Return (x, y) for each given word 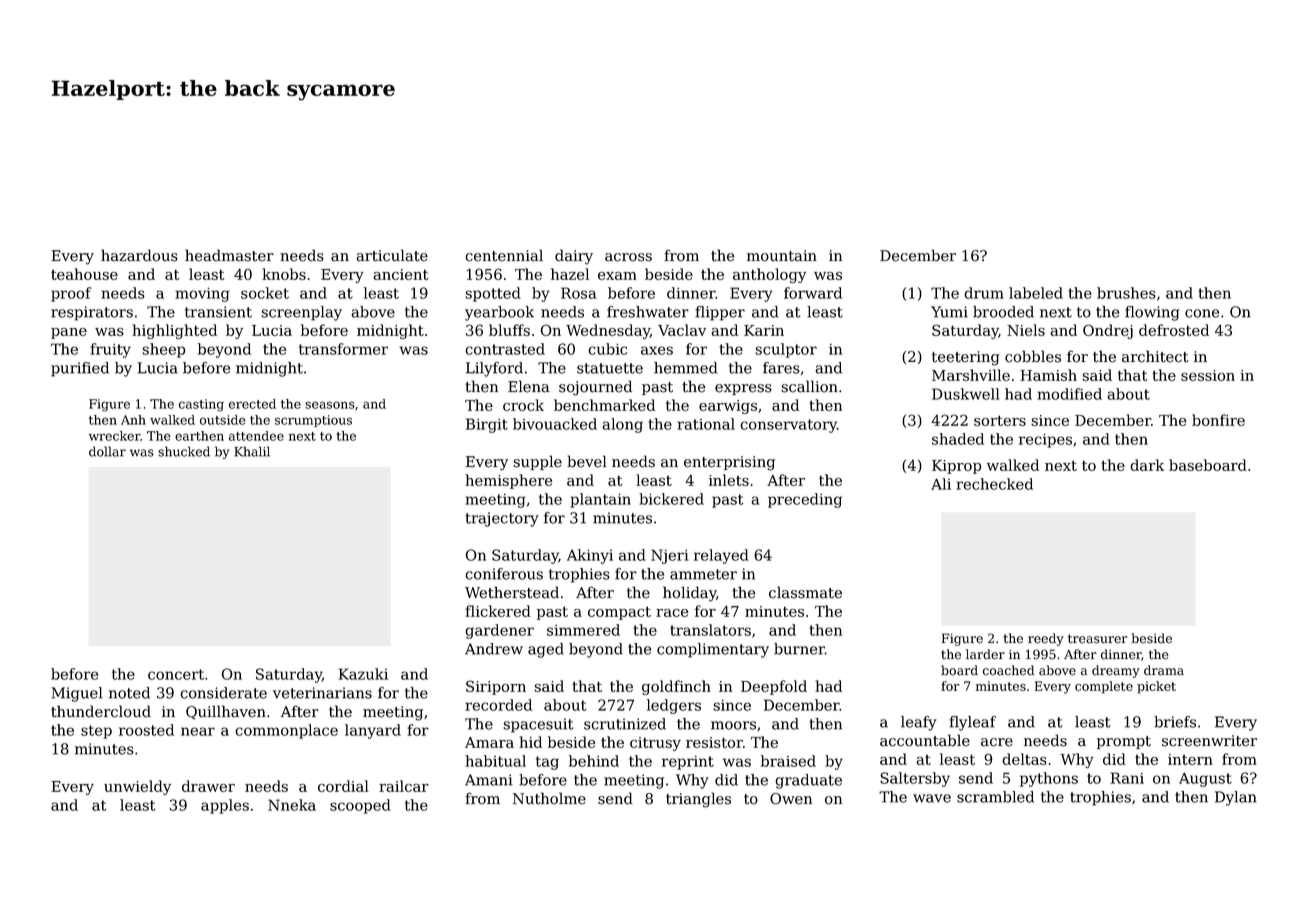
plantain (600, 500)
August (1205, 779)
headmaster (229, 255)
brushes (1126, 293)
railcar (404, 786)
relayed (721, 556)
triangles (698, 800)
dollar (107, 451)
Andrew (494, 649)
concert (176, 674)
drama (1164, 670)
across (628, 257)
